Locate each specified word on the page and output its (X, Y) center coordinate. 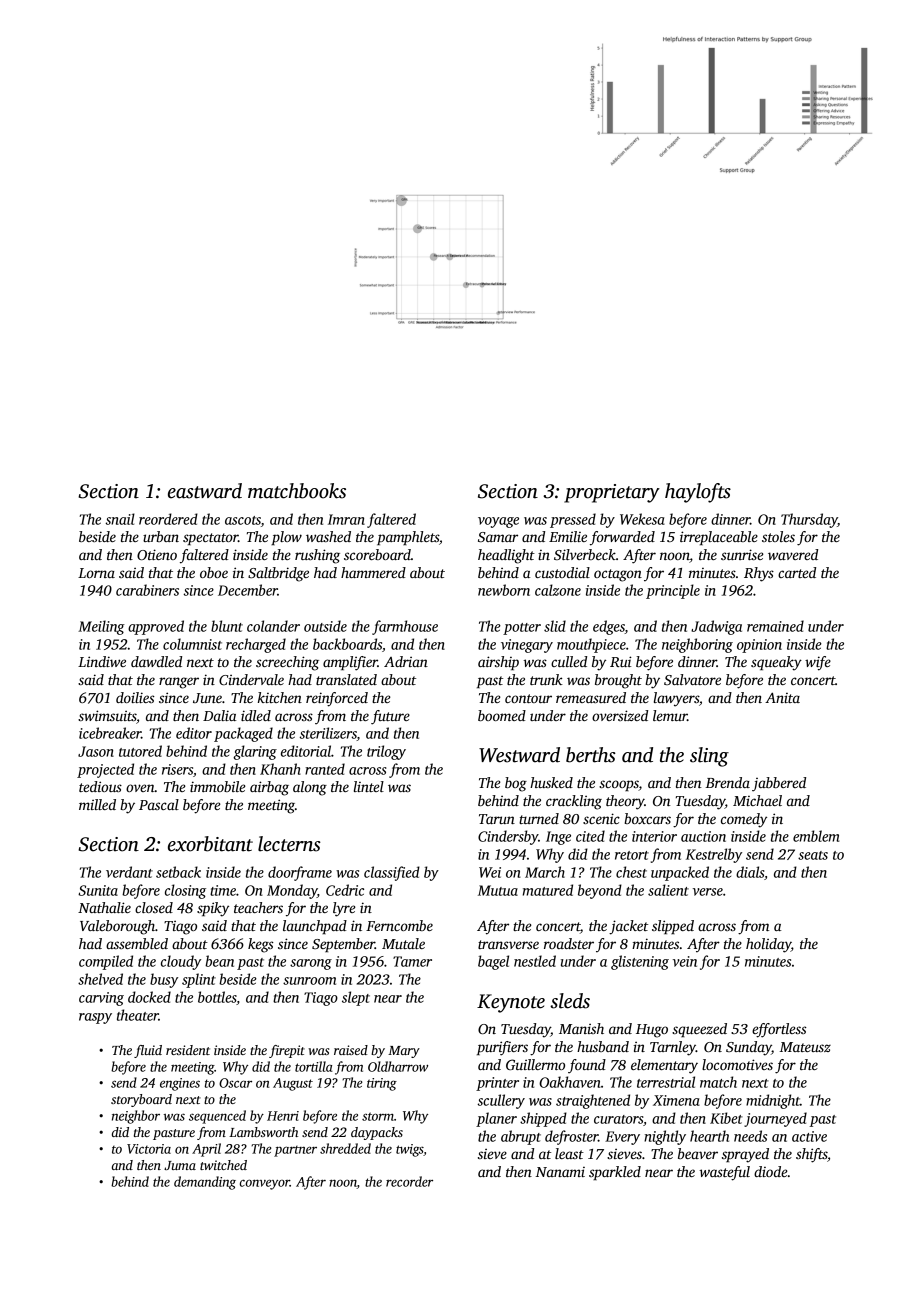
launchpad (315, 927)
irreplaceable (719, 538)
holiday (768, 945)
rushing (317, 556)
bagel (493, 962)
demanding (205, 1183)
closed (154, 907)
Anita (782, 697)
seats (813, 855)
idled (256, 715)
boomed (502, 715)
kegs (261, 945)
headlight (506, 556)
